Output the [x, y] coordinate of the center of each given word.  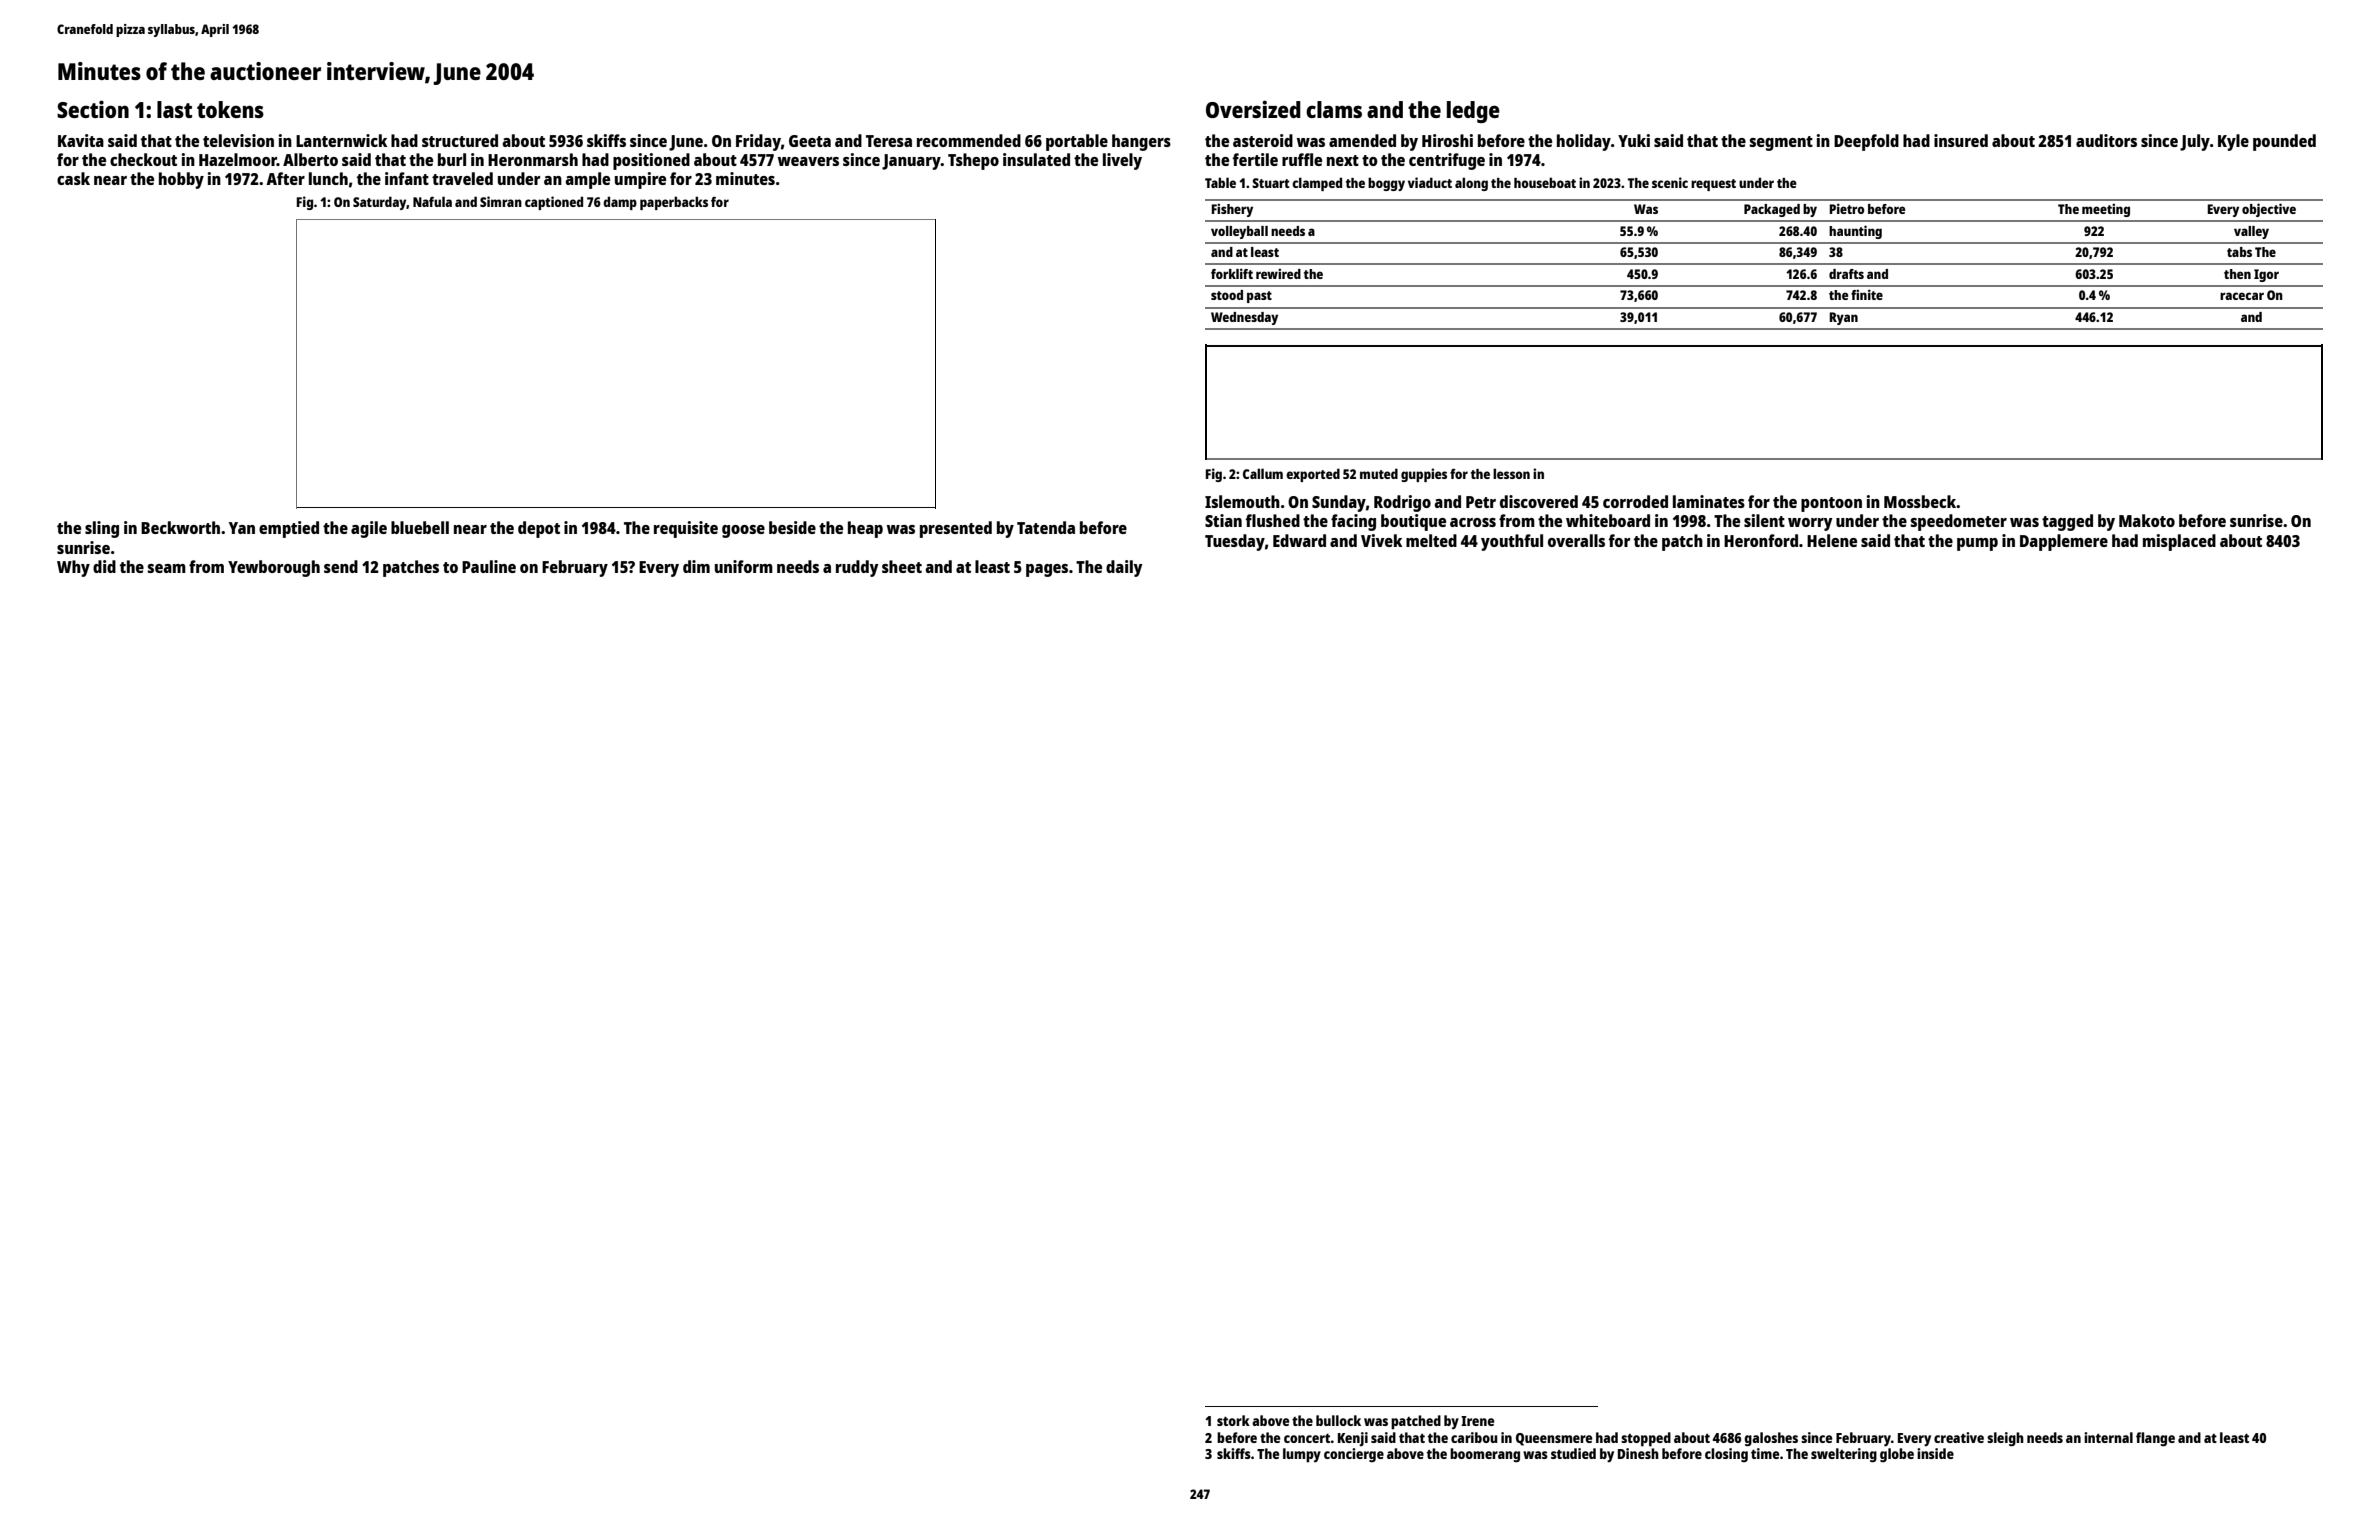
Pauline [489, 566]
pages [1047, 570]
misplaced [2179, 542]
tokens [230, 109]
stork [1233, 1420]
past [1259, 297]
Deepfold [1866, 142]
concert [1307, 1438]
